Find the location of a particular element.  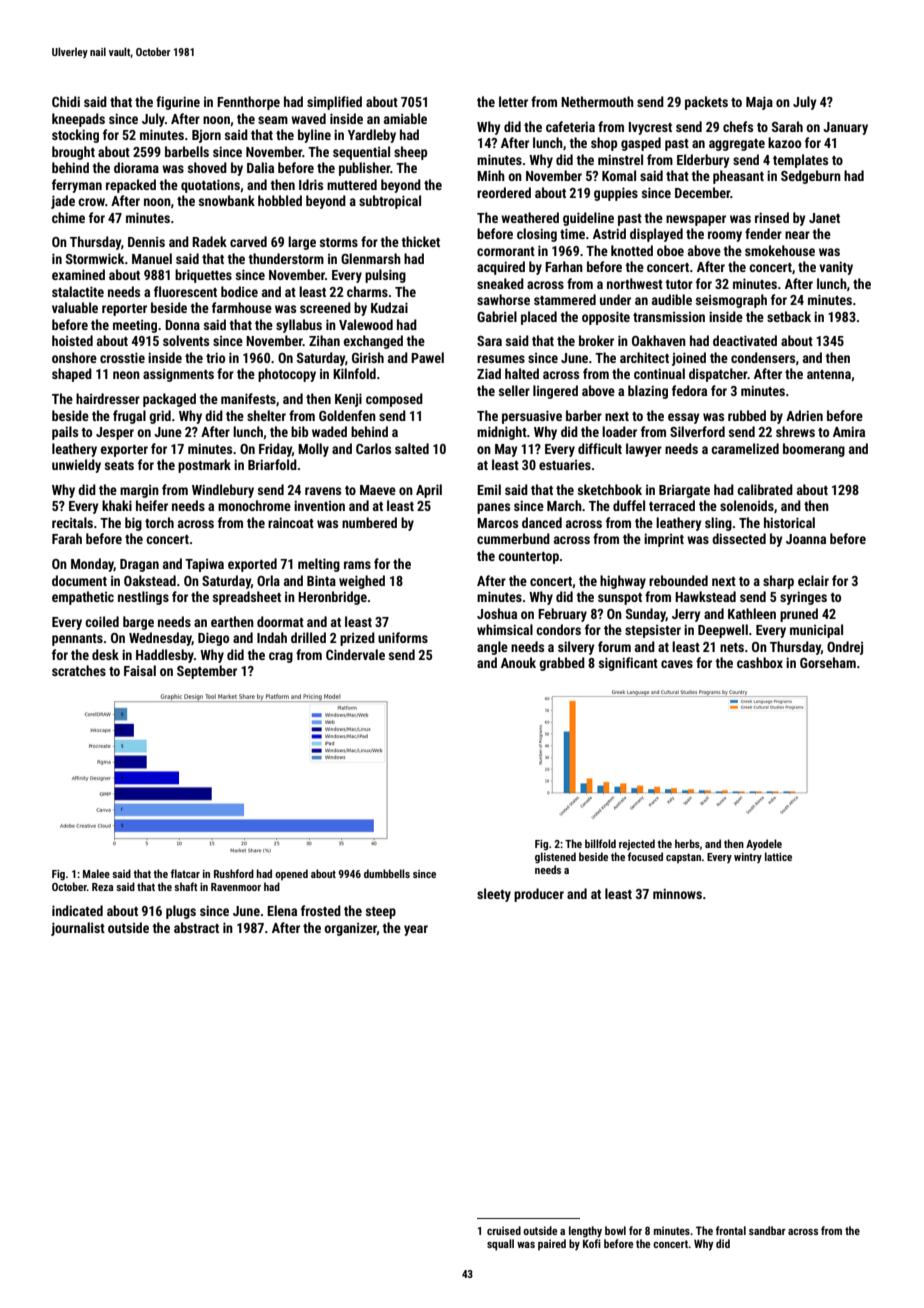

unwieldy is located at coordinates (76, 466).
